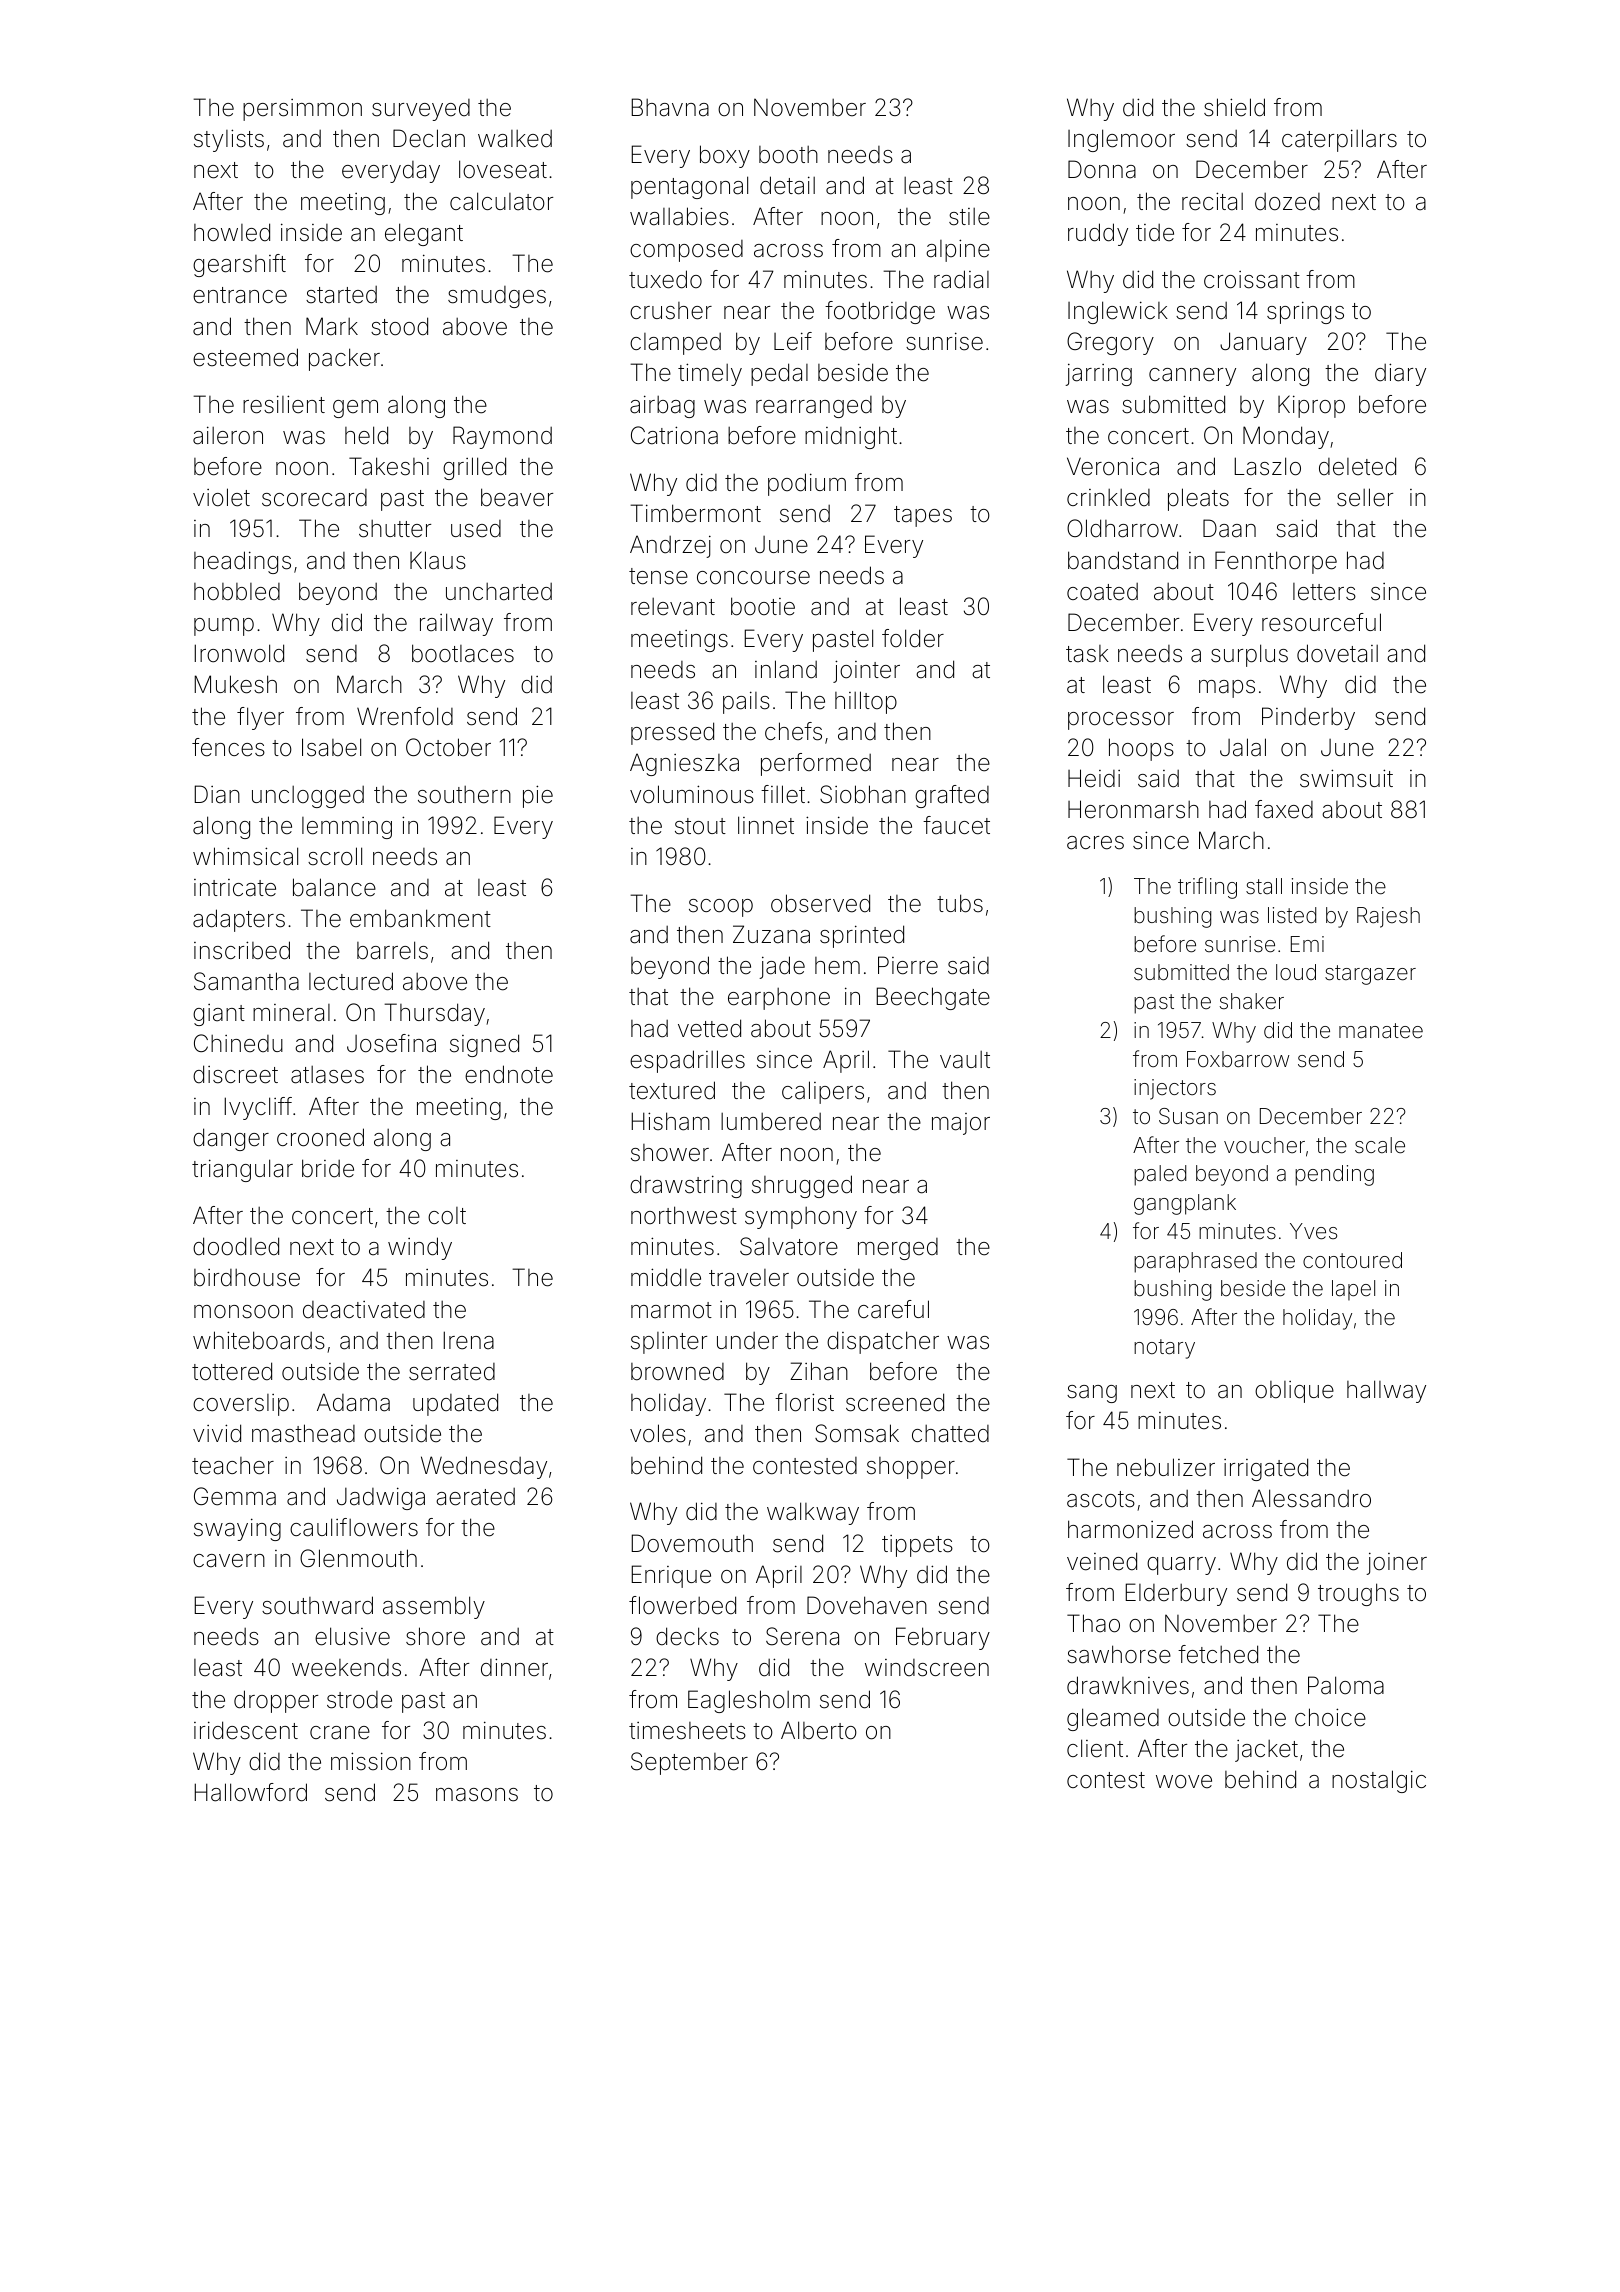 The image size is (1620, 2292). Describe the element at coordinates (1396, 1564) in the screenshot. I see `joiner` at that location.
